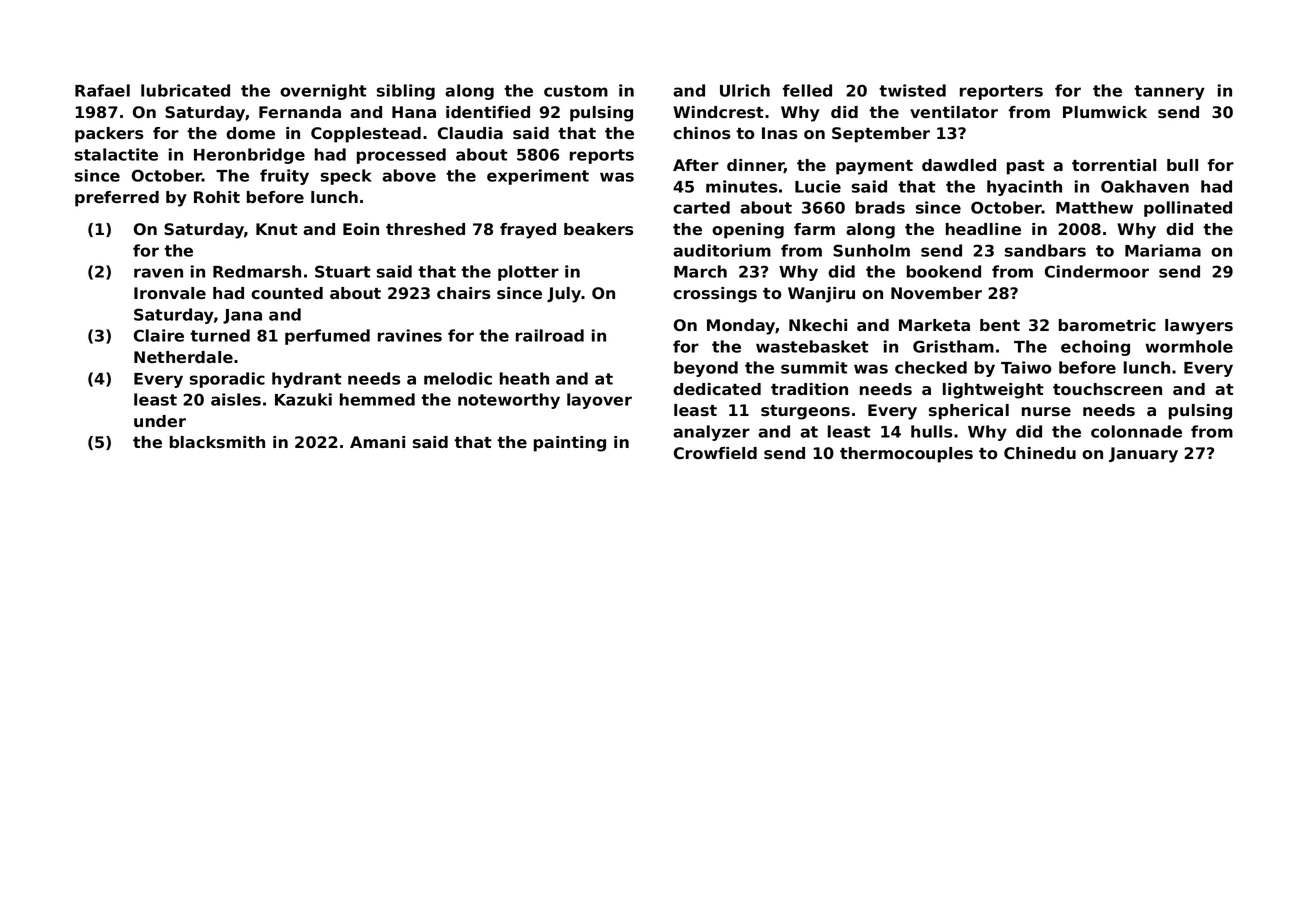 The width and height of the screenshot is (1308, 924). Describe the element at coordinates (217, 442) in the screenshot. I see `blacksmith` at that location.
